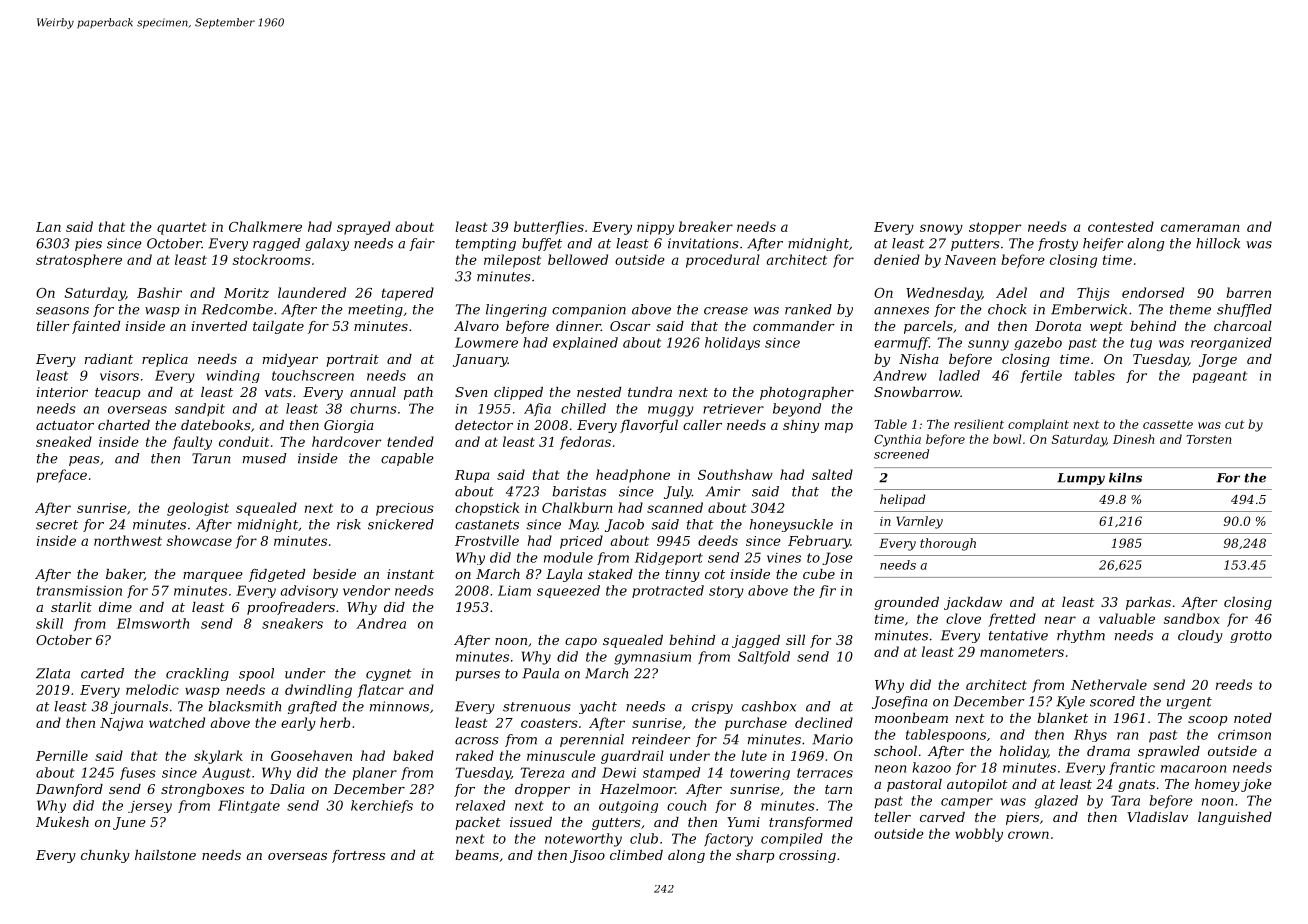  Describe the element at coordinates (381, 623) in the page. I see `Andrea` at that location.
